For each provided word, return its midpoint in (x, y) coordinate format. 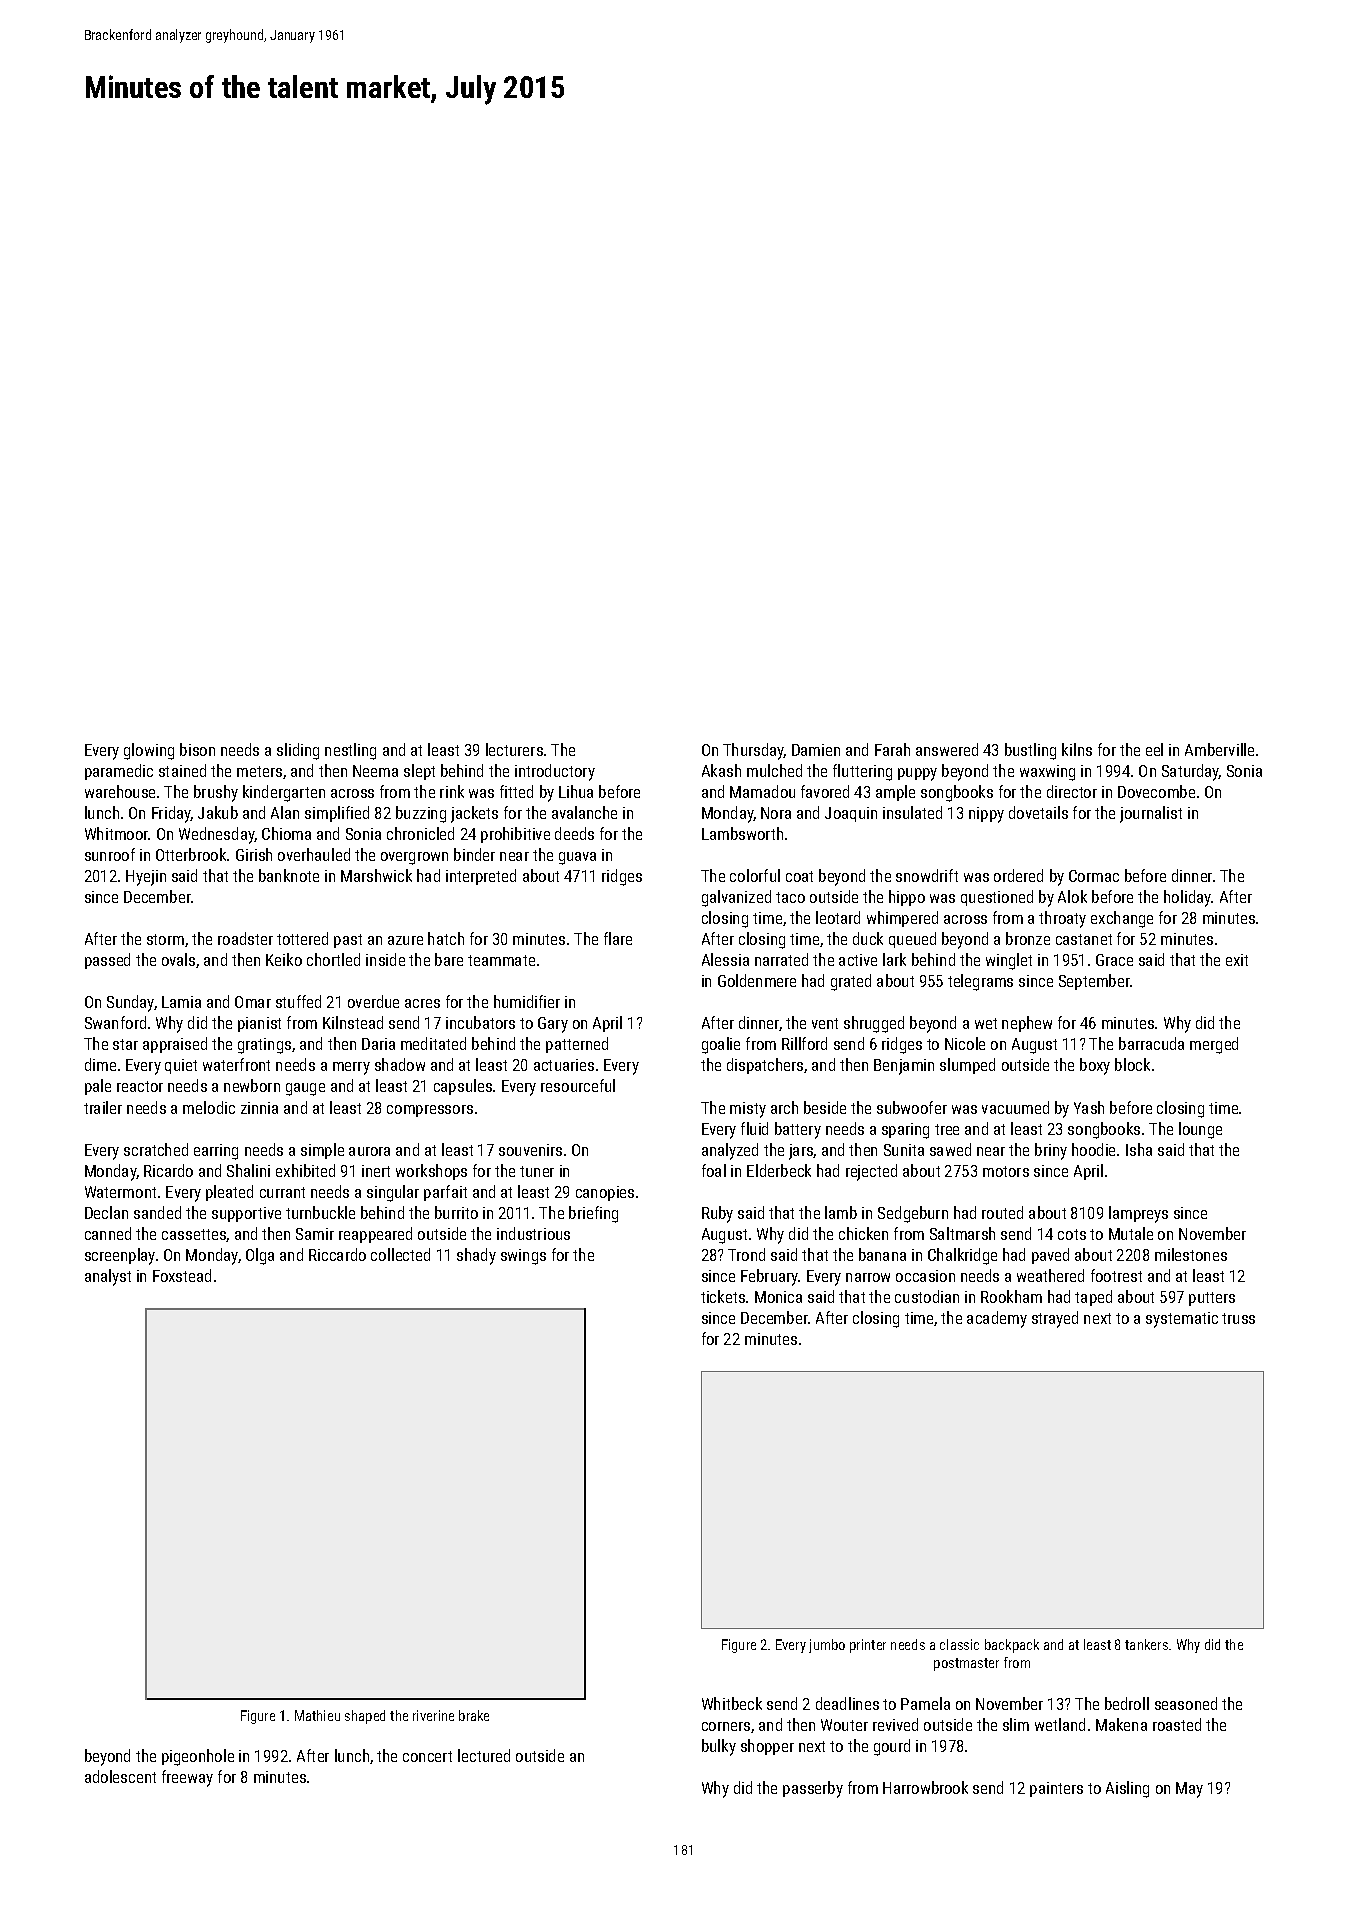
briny (1051, 1151)
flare (618, 938)
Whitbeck (732, 1703)
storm (165, 939)
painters (1056, 1789)
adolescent (120, 1776)
